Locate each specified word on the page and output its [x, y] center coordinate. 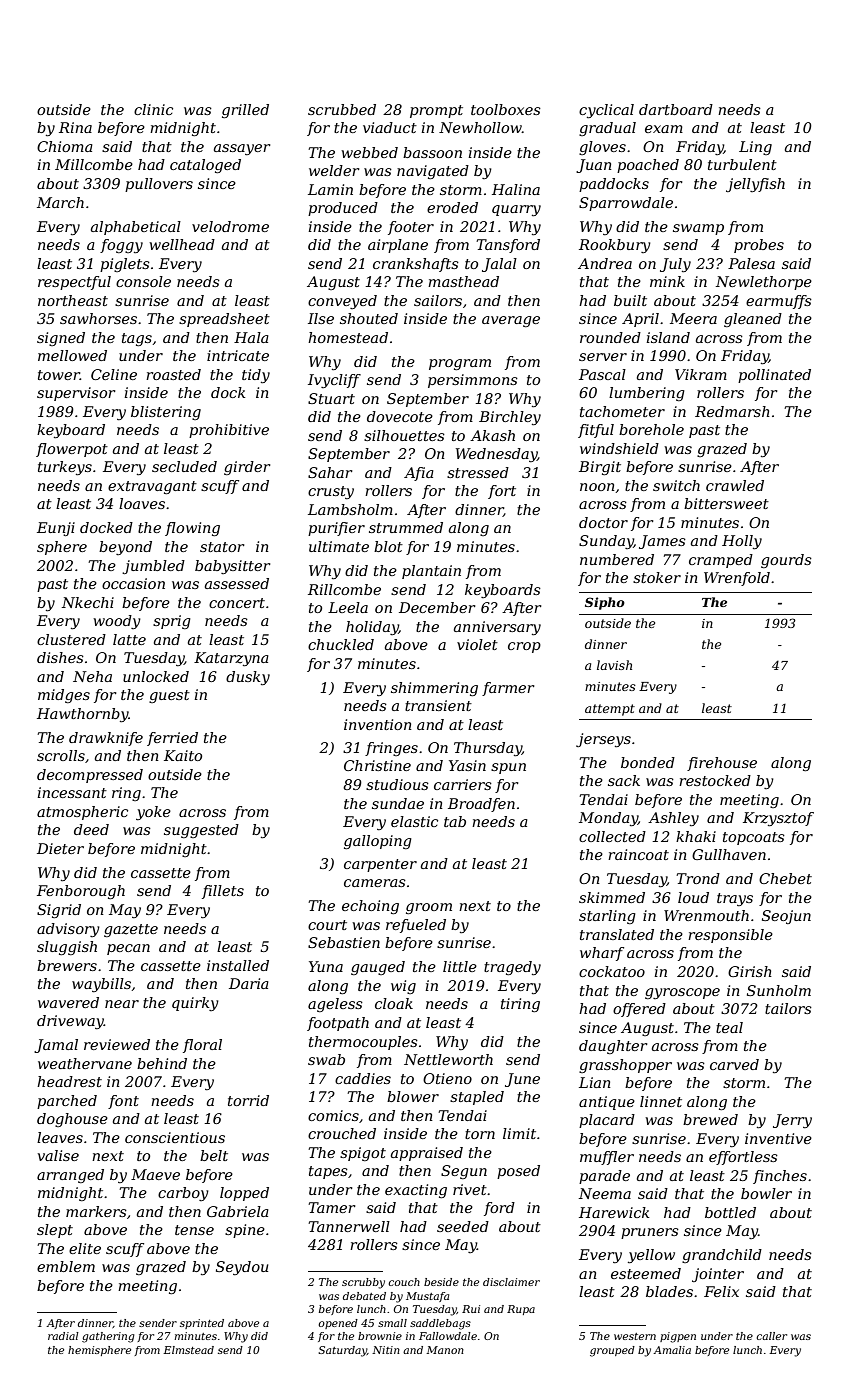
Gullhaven [729, 854]
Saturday [342, 1351]
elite [85, 1248]
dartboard [676, 109]
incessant [72, 792]
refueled [416, 926]
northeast [73, 300]
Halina [516, 189]
